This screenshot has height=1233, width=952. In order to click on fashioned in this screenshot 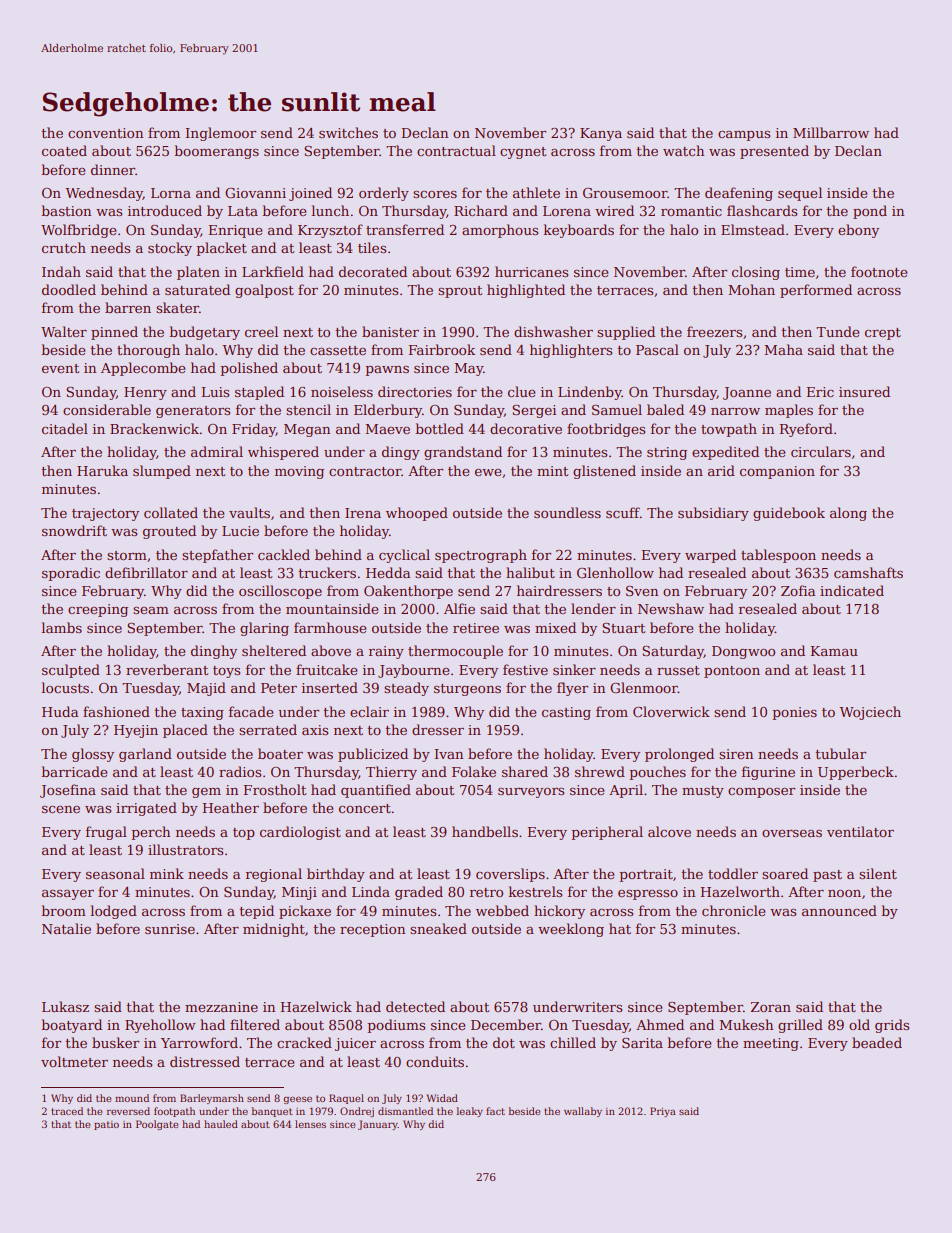, I will do `click(116, 711)`.
